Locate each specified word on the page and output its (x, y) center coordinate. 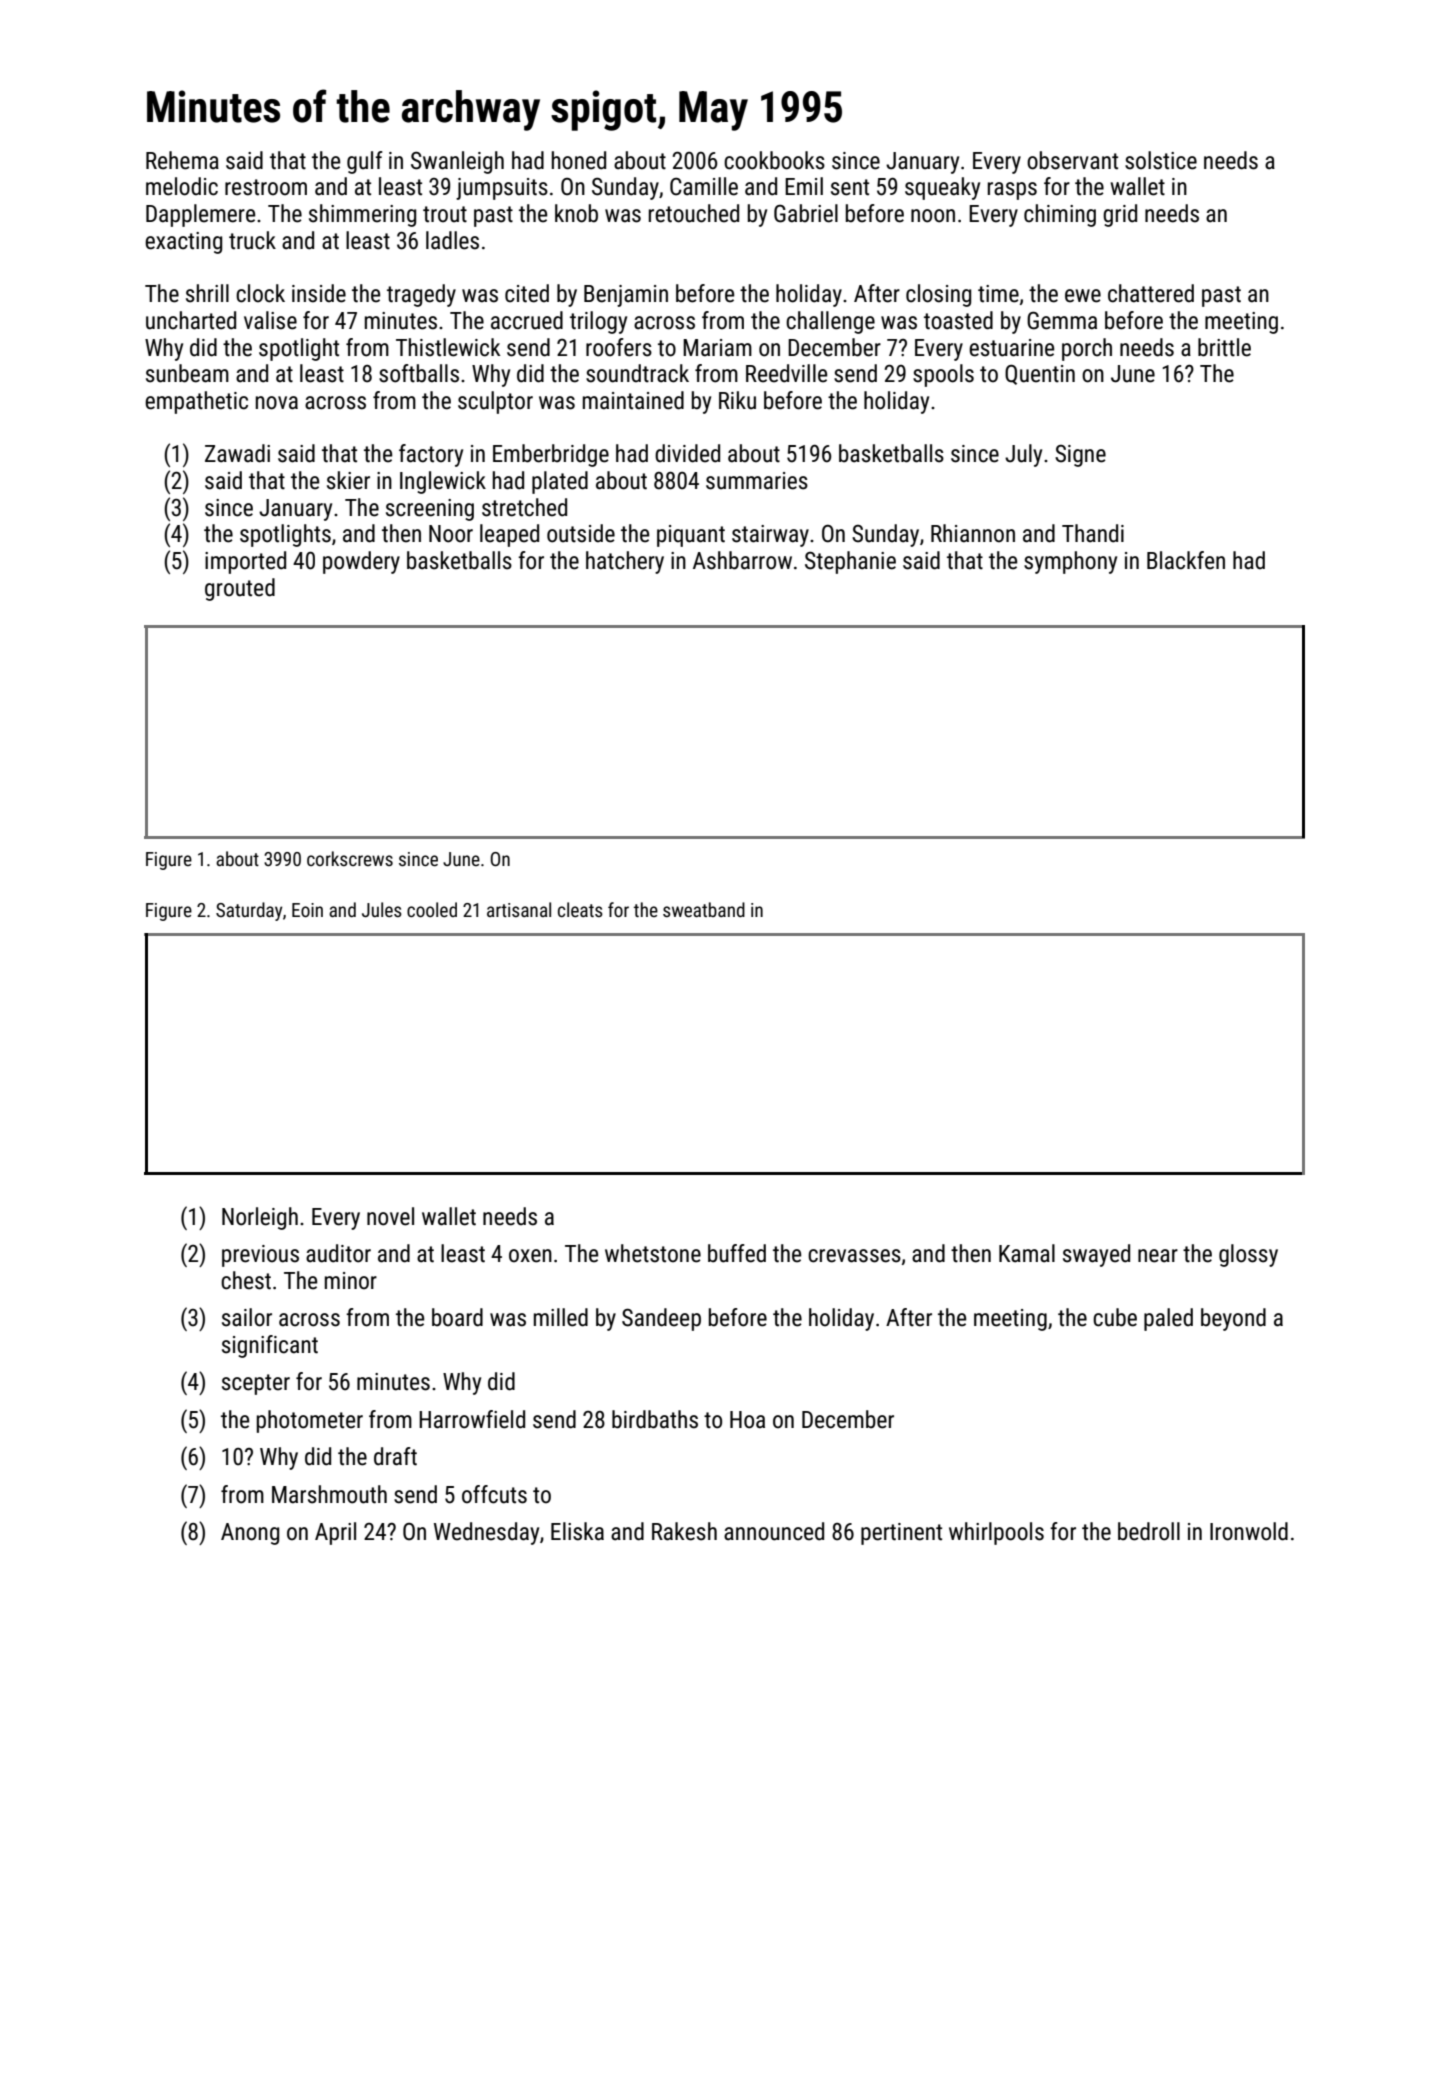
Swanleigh (457, 162)
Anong (250, 1534)
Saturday (249, 911)
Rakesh (684, 1531)
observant (1072, 160)
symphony (1070, 562)
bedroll (1149, 1531)
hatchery (625, 562)
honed (579, 160)
